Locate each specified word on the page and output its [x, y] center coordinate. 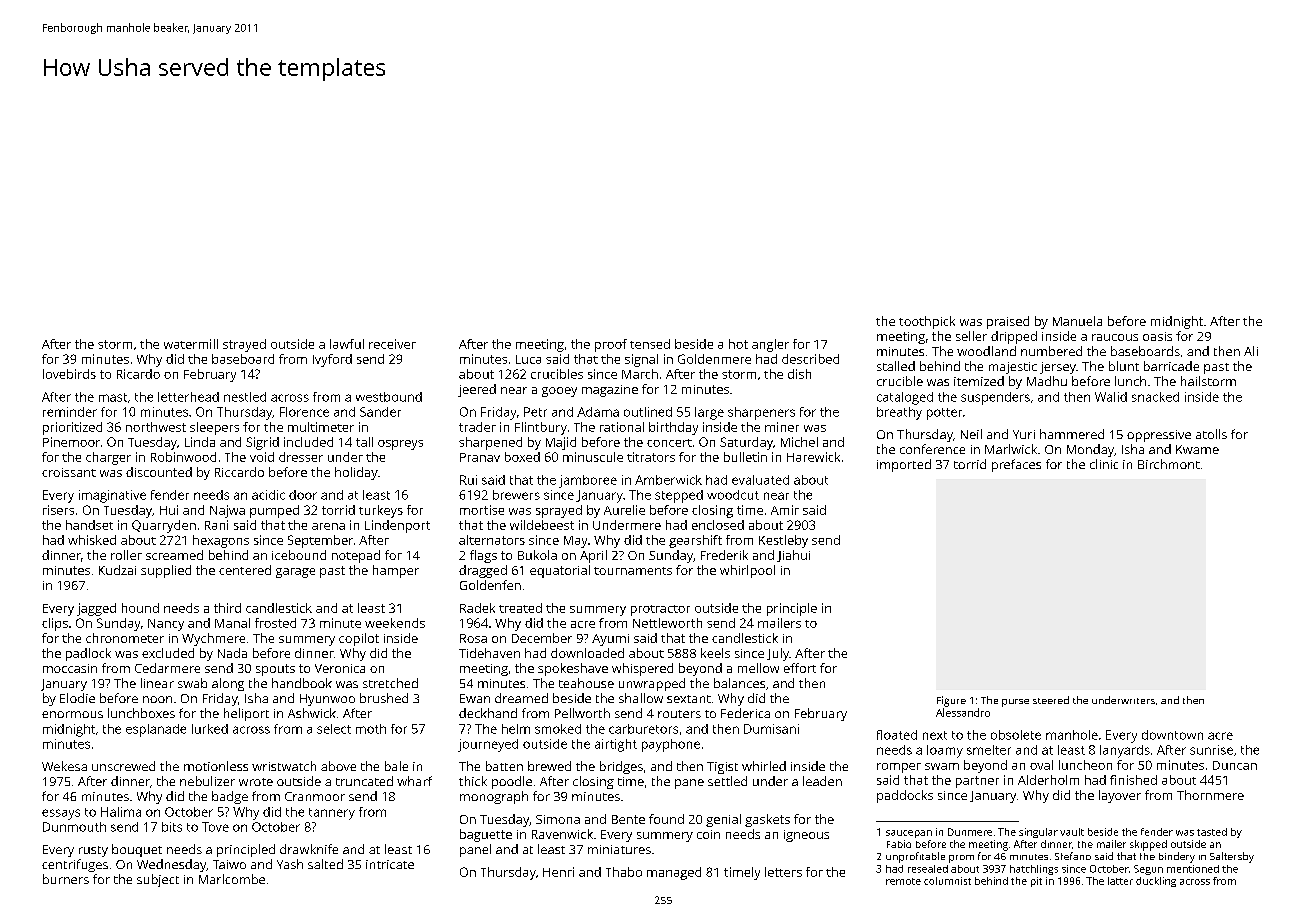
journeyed [488, 745]
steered [1051, 700]
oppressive [1159, 436]
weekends [395, 623]
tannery [332, 814]
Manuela [1077, 321]
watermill [191, 344]
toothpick [927, 322]
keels [715, 653]
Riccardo [239, 472]
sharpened [490, 443]
